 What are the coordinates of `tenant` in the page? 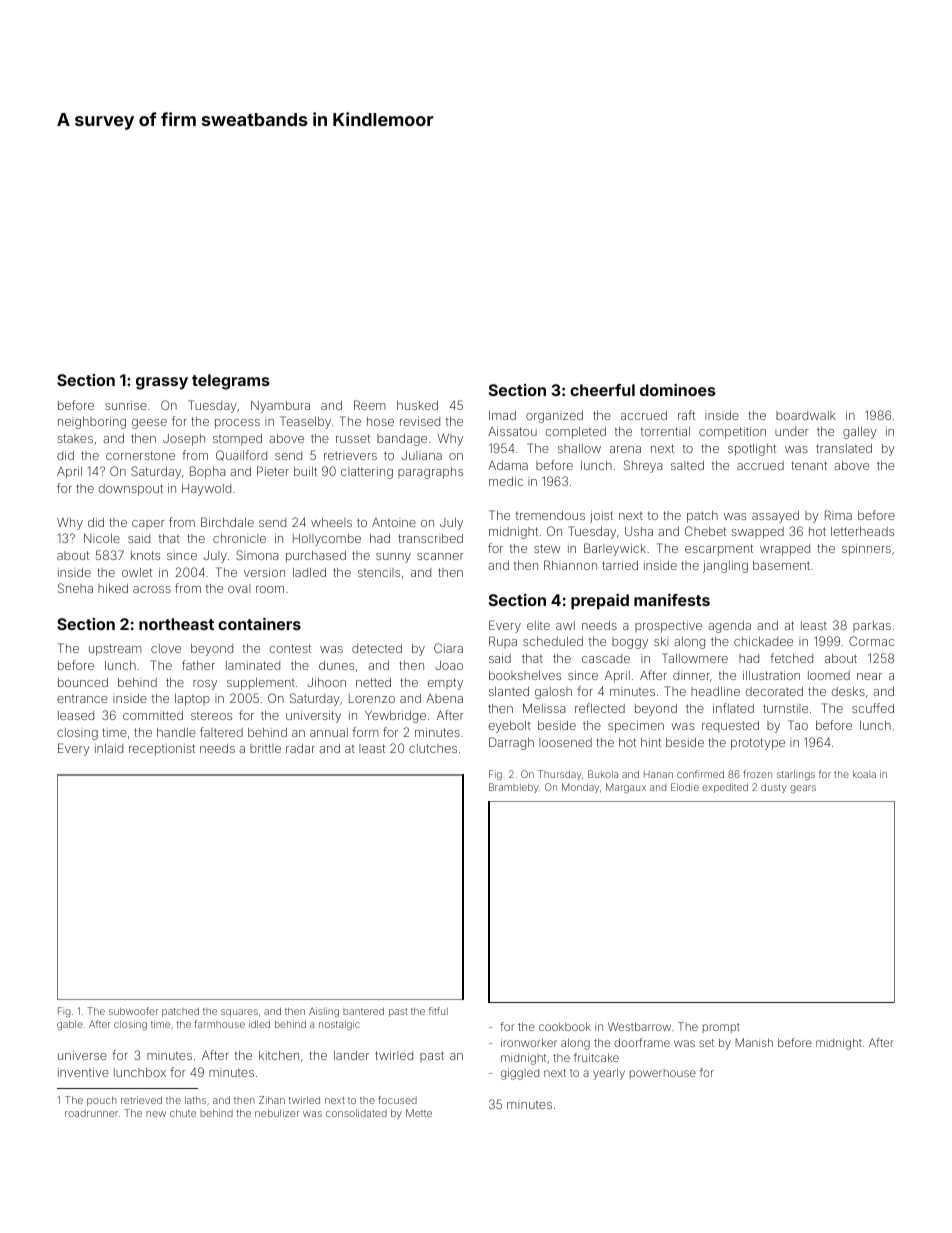 It's located at (809, 465).
